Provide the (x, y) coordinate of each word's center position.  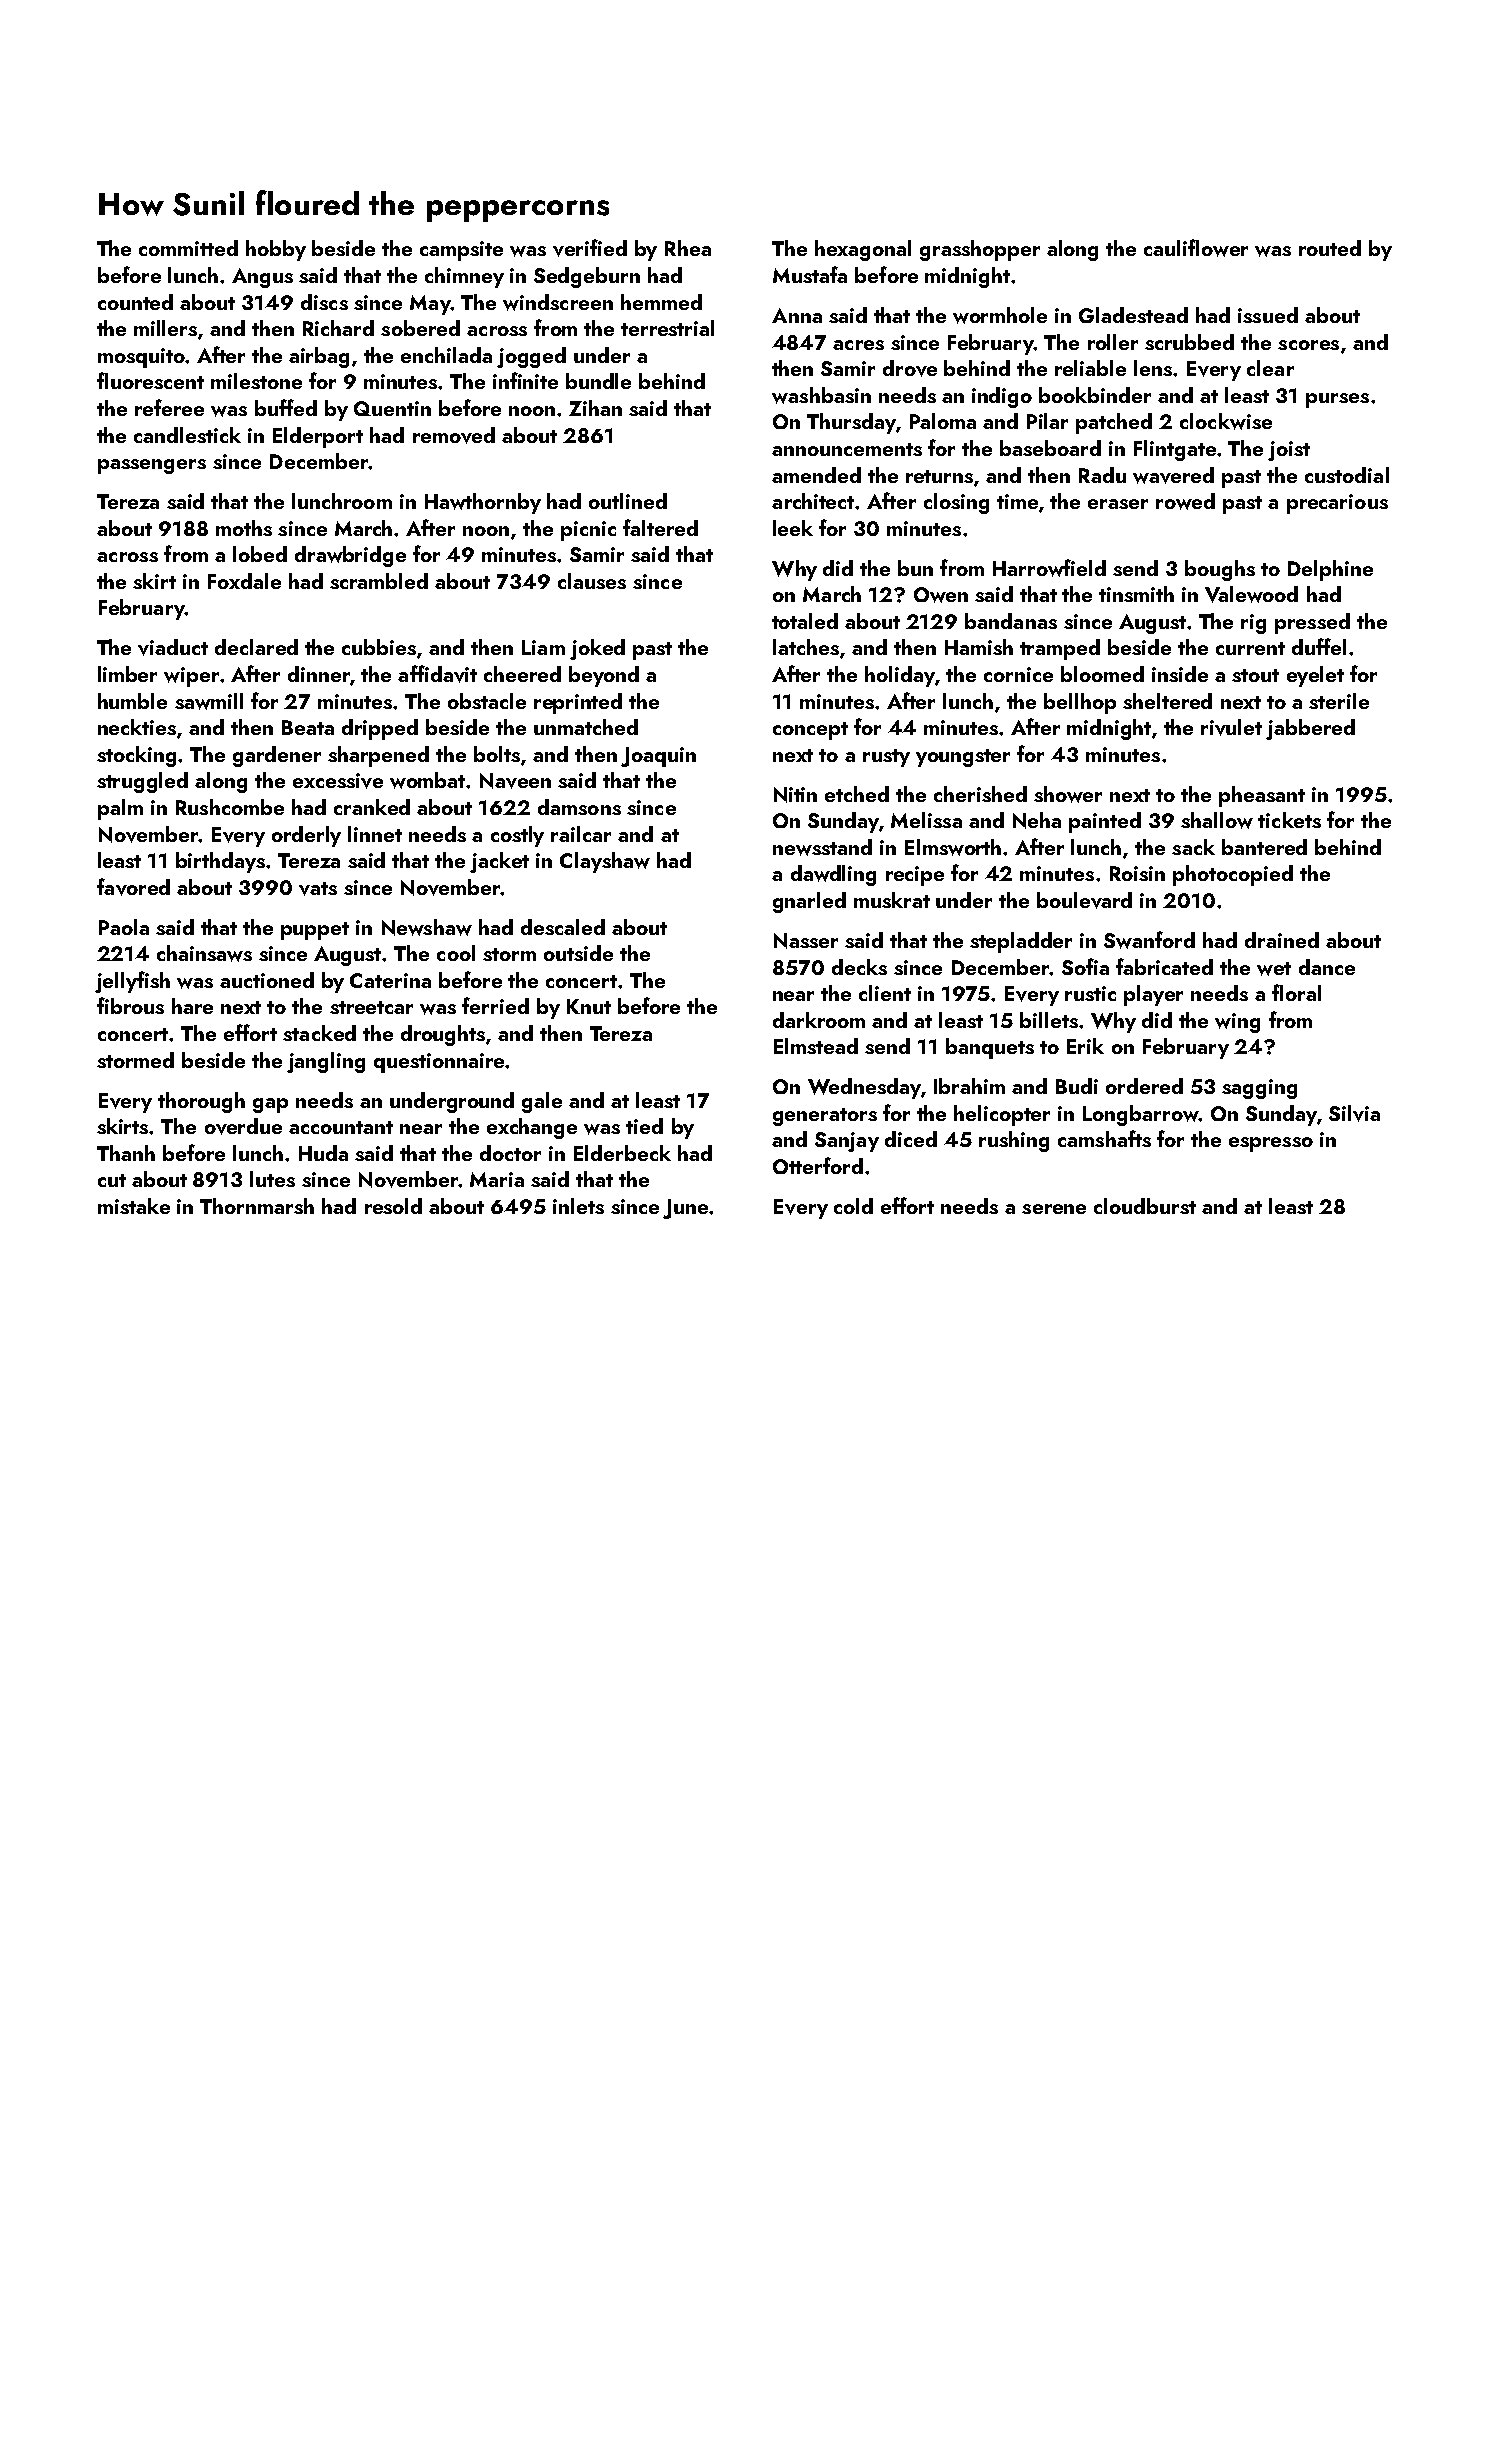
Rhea (688, 248)
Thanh (126, 1153)
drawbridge (350, 556)
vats (318, 889)
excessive (338, 781)
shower (1068, 794)
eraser (1118, 504)
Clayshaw (605, 862)
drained (1282, 940)
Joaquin (658, 757)
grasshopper (980, 250)
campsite (461, 251)
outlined (628, 501)
